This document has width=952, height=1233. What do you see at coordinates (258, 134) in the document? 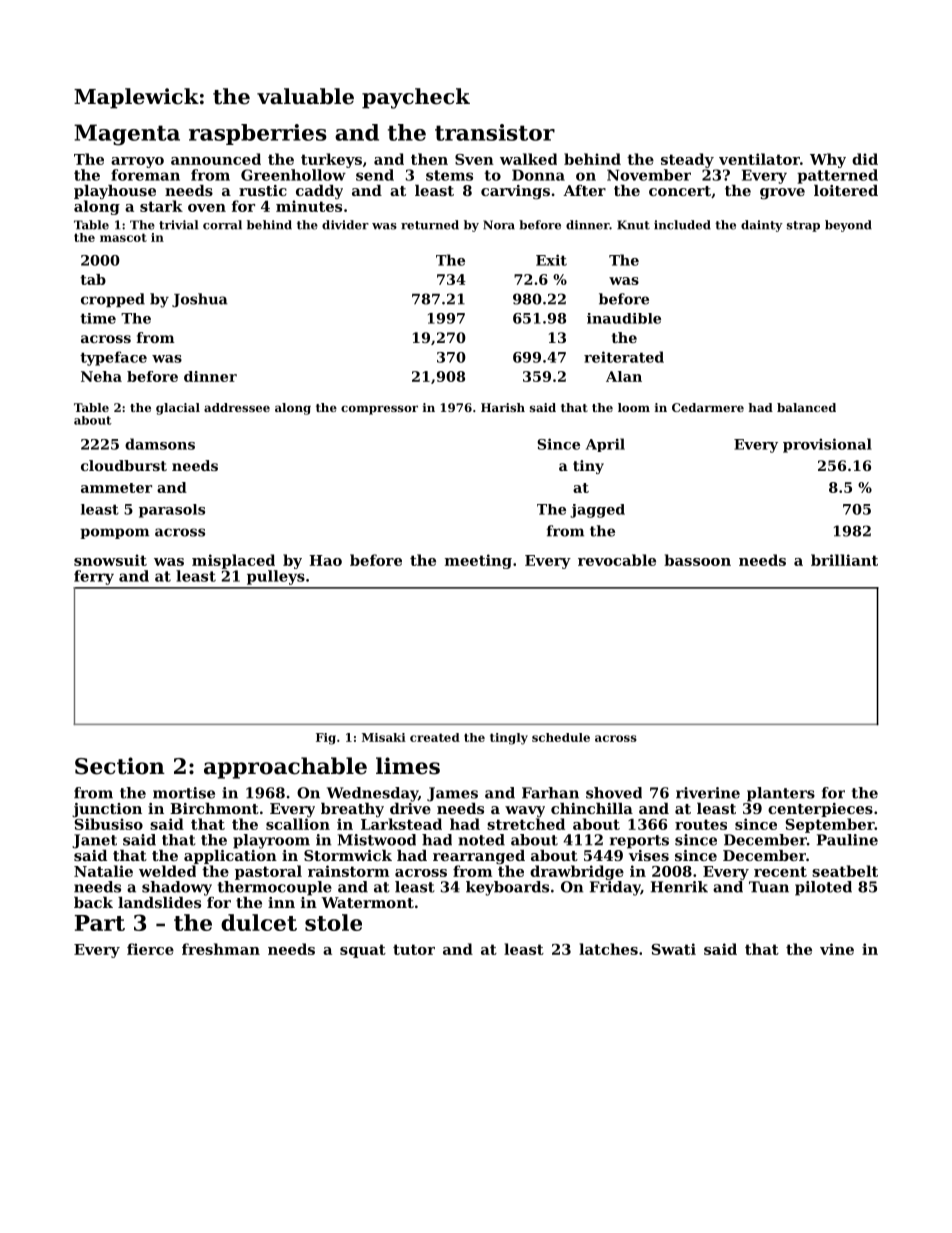
I see `raspberries` at bounding box center [258, 134].
